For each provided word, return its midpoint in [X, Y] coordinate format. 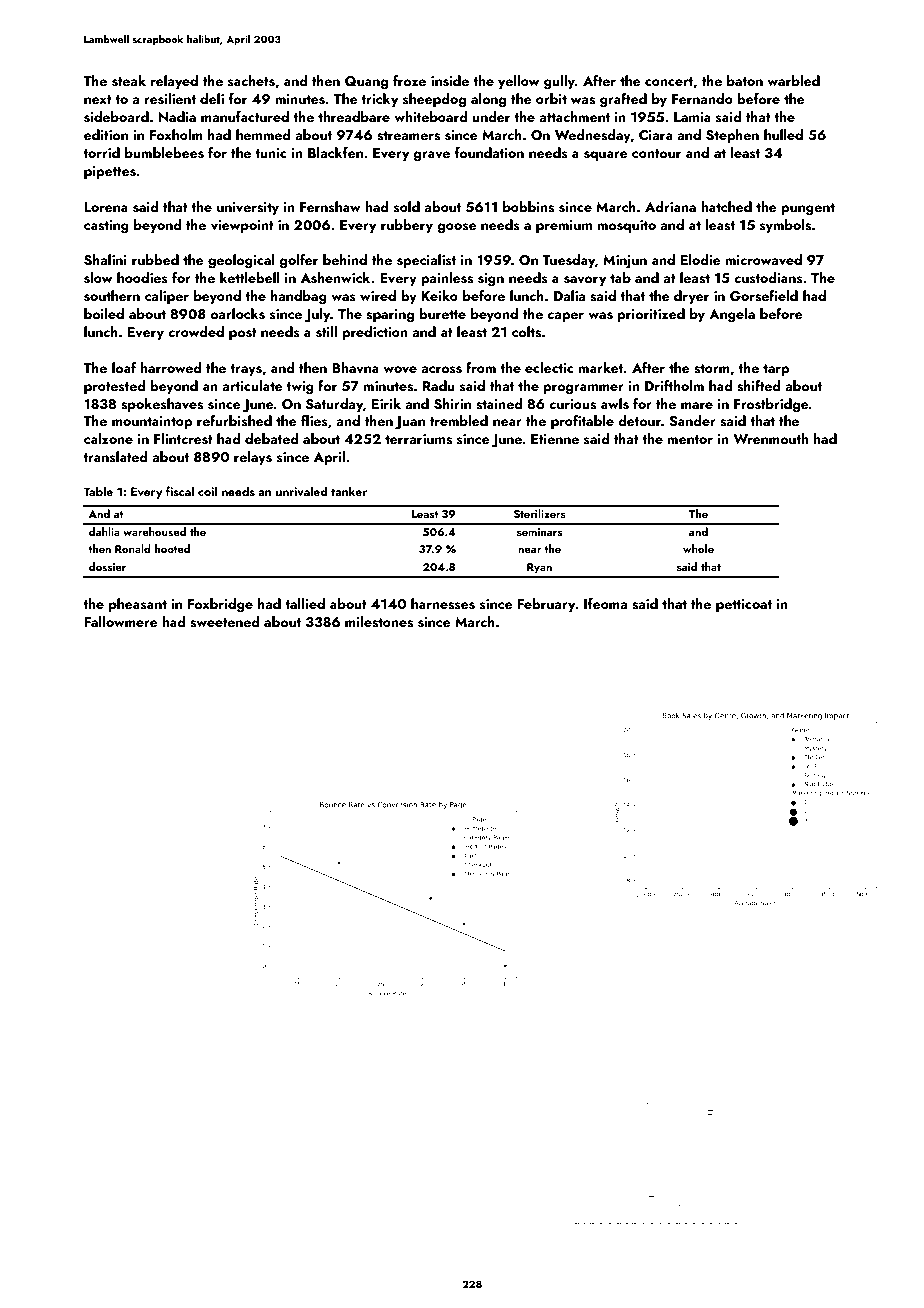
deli [212, 98]
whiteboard [430, 116]
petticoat [744, 605]
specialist [426, 261]
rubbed [155, 259]
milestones [379, 622]
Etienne [555, 439]
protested [114, 387]
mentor [690, 439]
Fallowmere [121, 621]
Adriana [670, 206]
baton [745, 80]
